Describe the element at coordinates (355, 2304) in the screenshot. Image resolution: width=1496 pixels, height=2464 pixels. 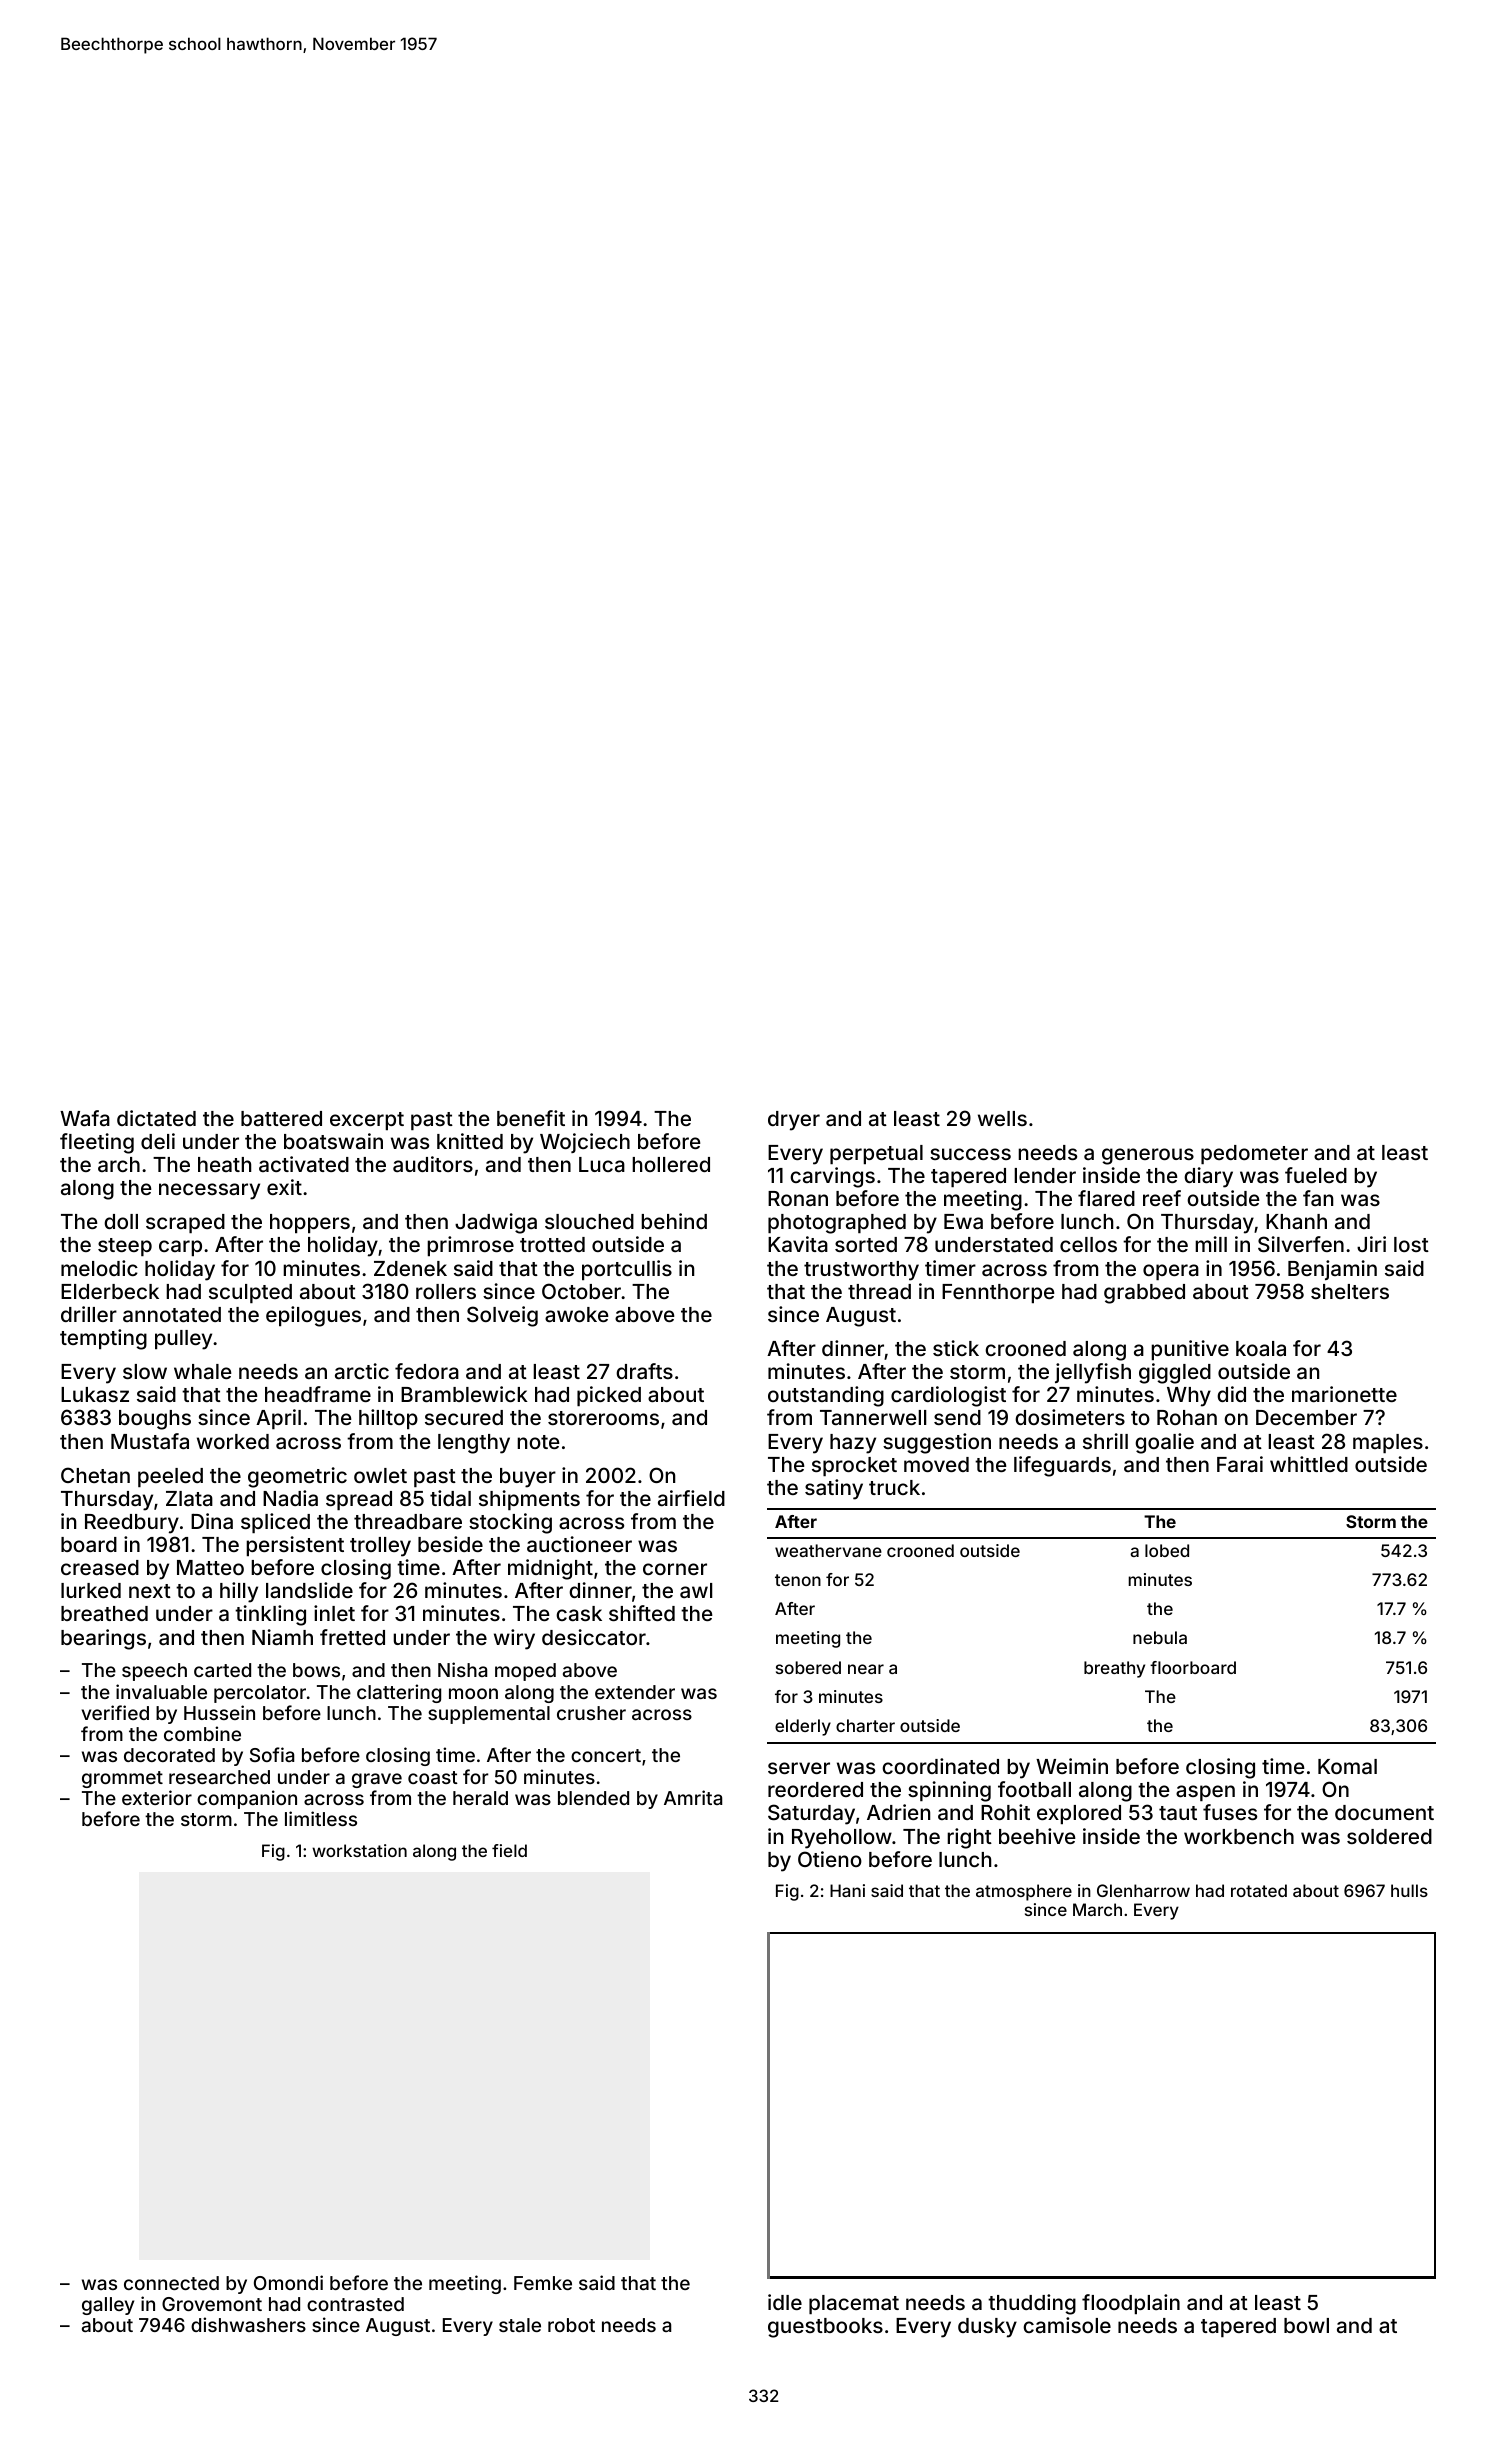
I see `contrasted` at that location.
